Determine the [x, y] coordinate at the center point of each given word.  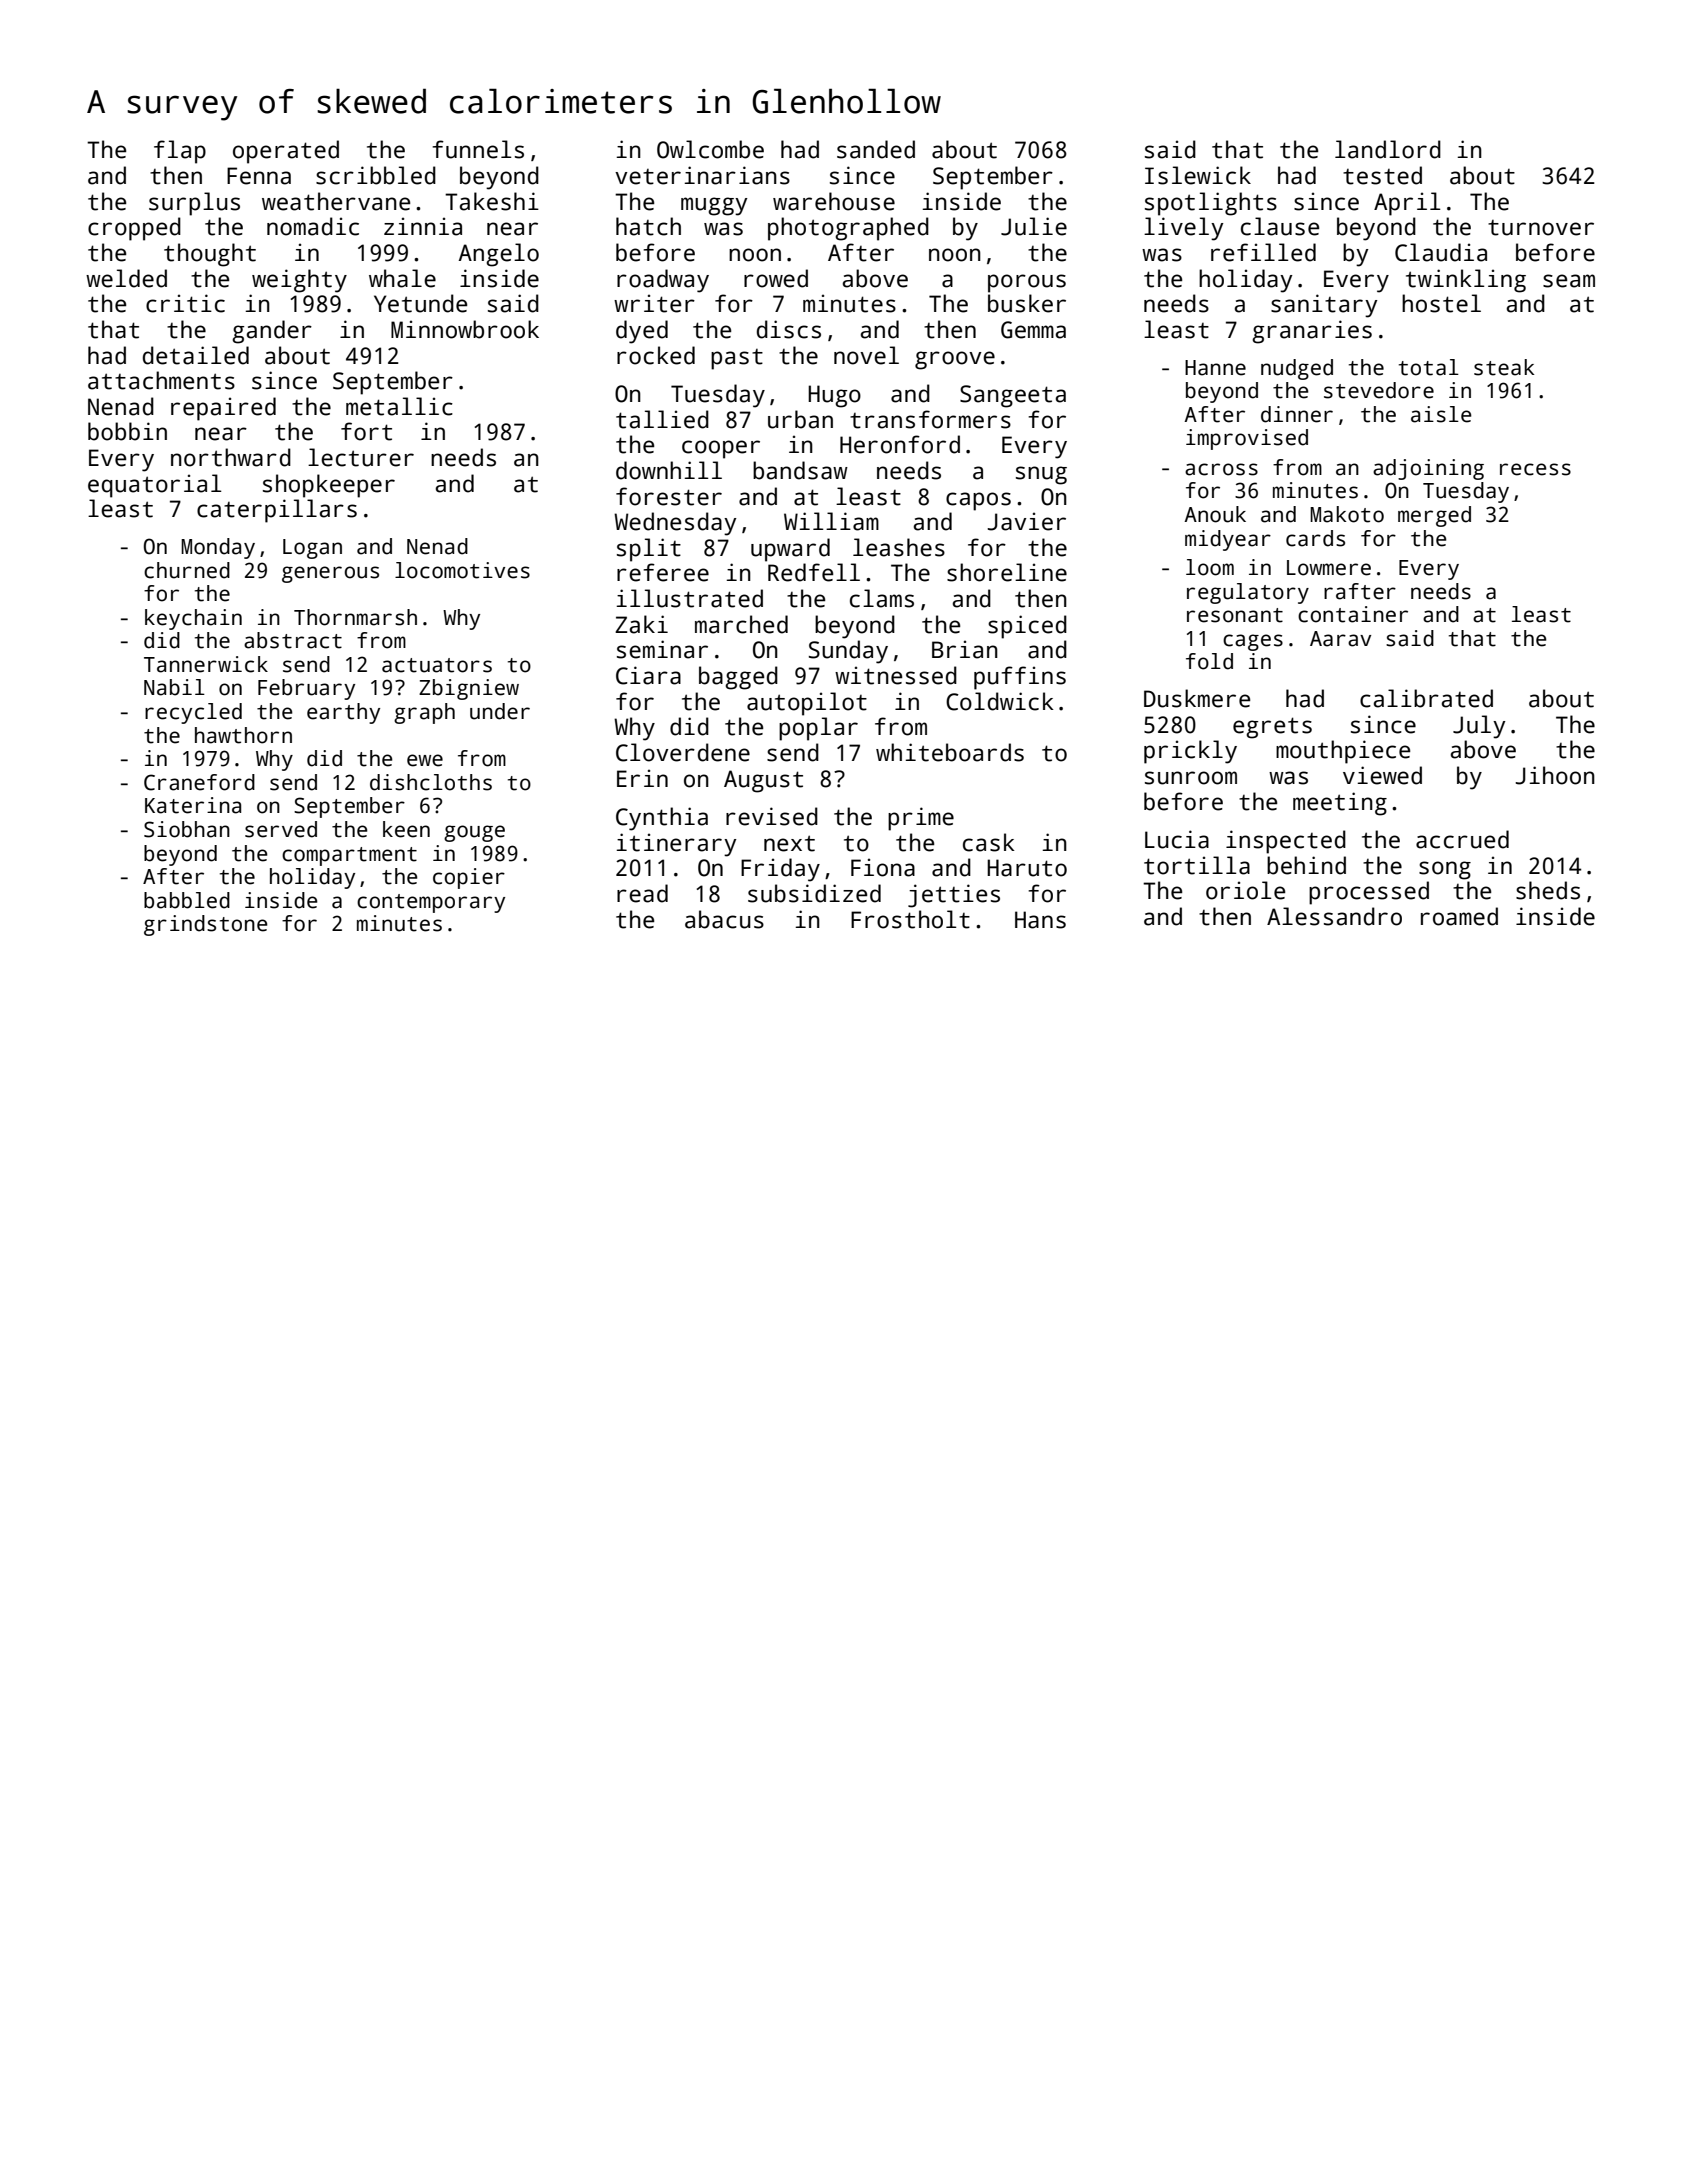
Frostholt [910, 919]
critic [185, 303]
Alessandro [1334, 916]
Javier [1026, 521]
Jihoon [1555, 775]
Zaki [641, 624]
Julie [1034, 226]
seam [1569, 281]
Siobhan [187, 829]
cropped [134, 229]
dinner [1297, 414]
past [737, 359]
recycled [193, 713]
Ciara [648, 675]
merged [1434, 516]
